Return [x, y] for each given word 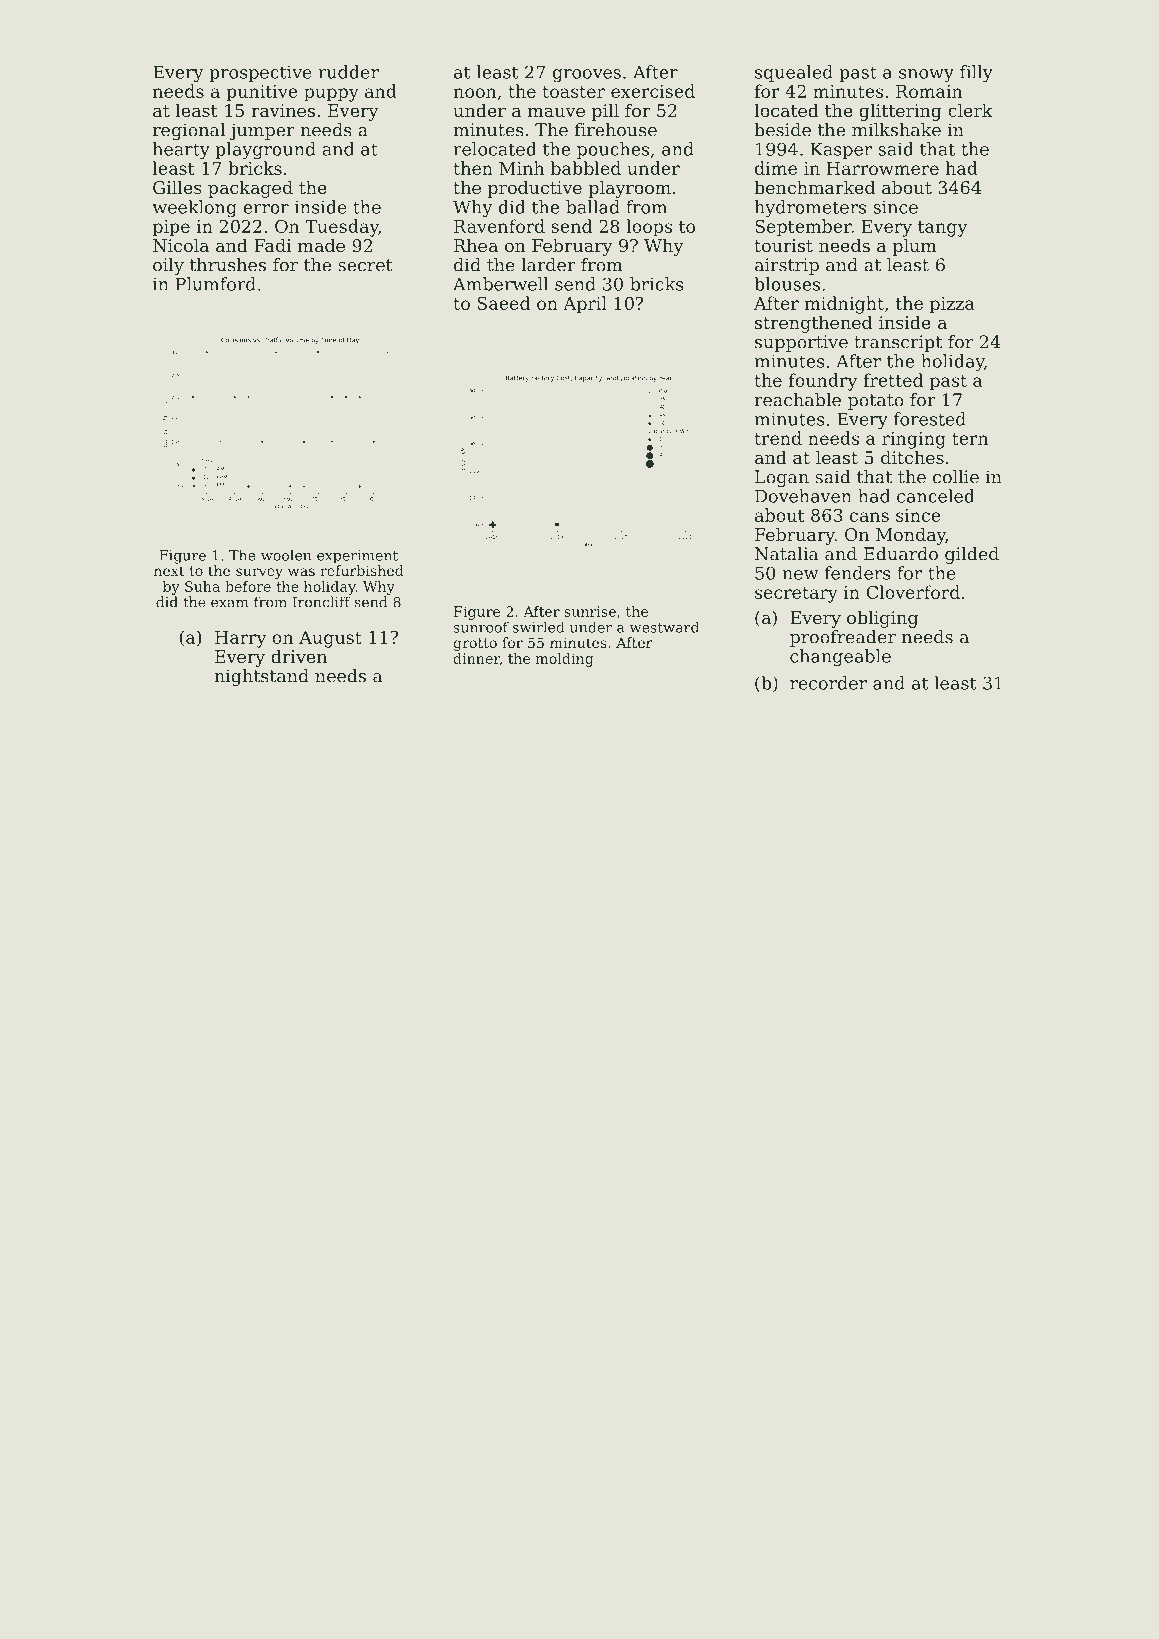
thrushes [228, 265]
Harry [240, 639]
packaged [250, 189]
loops [649, 228]
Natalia [787, 554]
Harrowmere [882, 168]
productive [535, 189]
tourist [783, 245]
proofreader [843, 638]
